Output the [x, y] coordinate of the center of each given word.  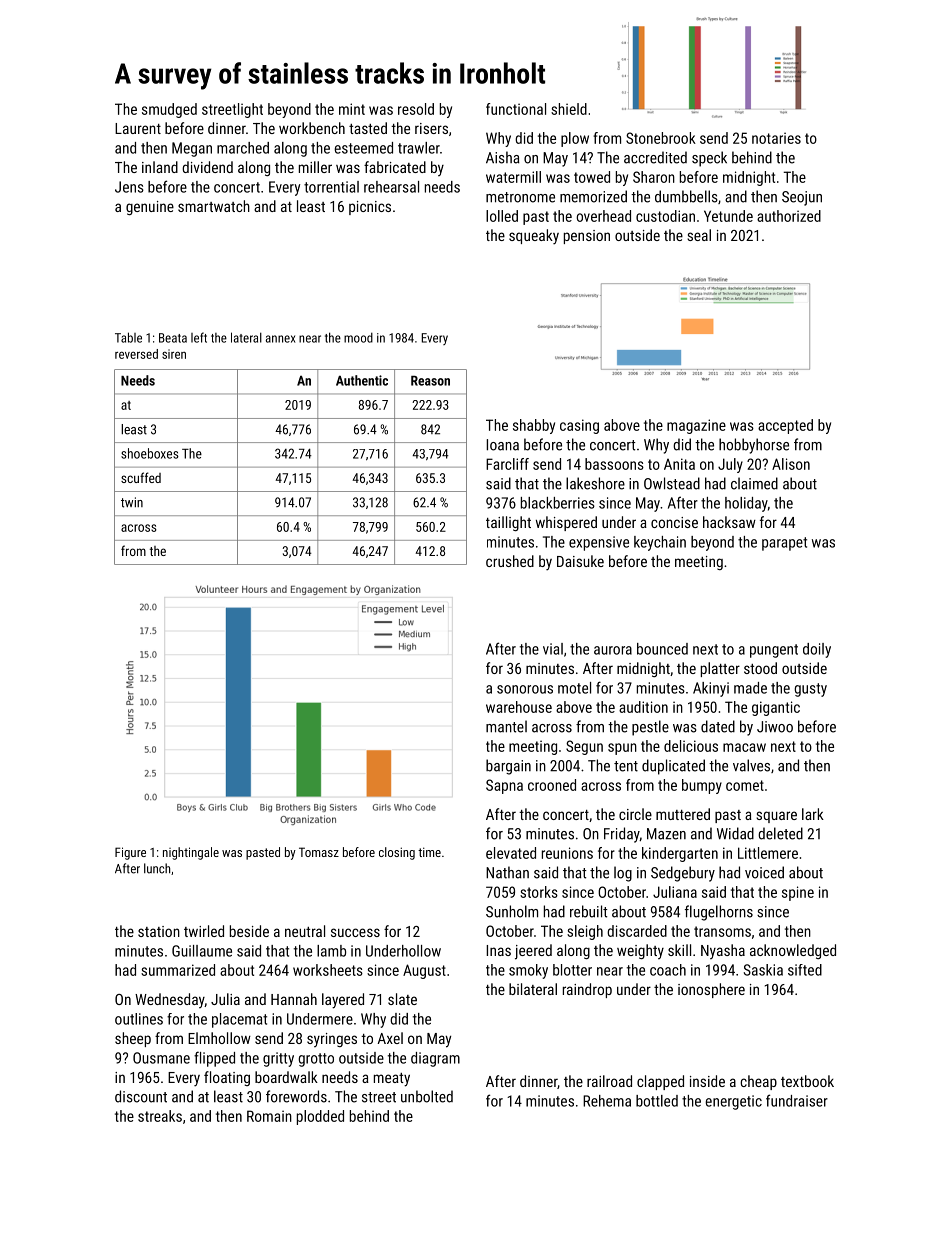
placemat [239, 1020]
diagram [435, 1059]
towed [592, 177]
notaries [776, 138]
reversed [136, 354]
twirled [204, 931]
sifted [805, 970]
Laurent [138, 128]
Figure [130, 853]
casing [579, 426]
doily [817, 650]
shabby [534, 426]
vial [553, 649]
